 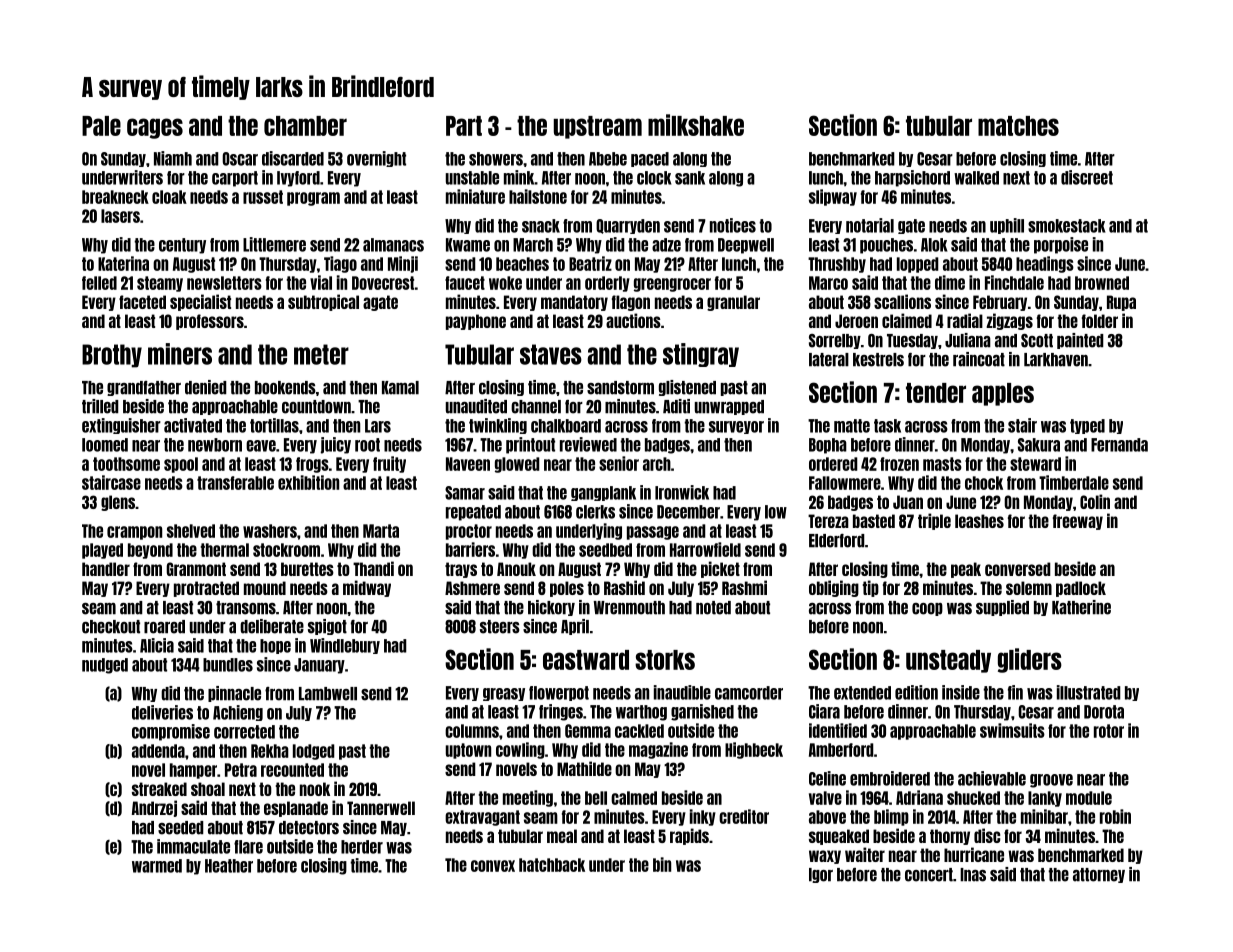 I want to click on picket, so click(x=720, y=569).
